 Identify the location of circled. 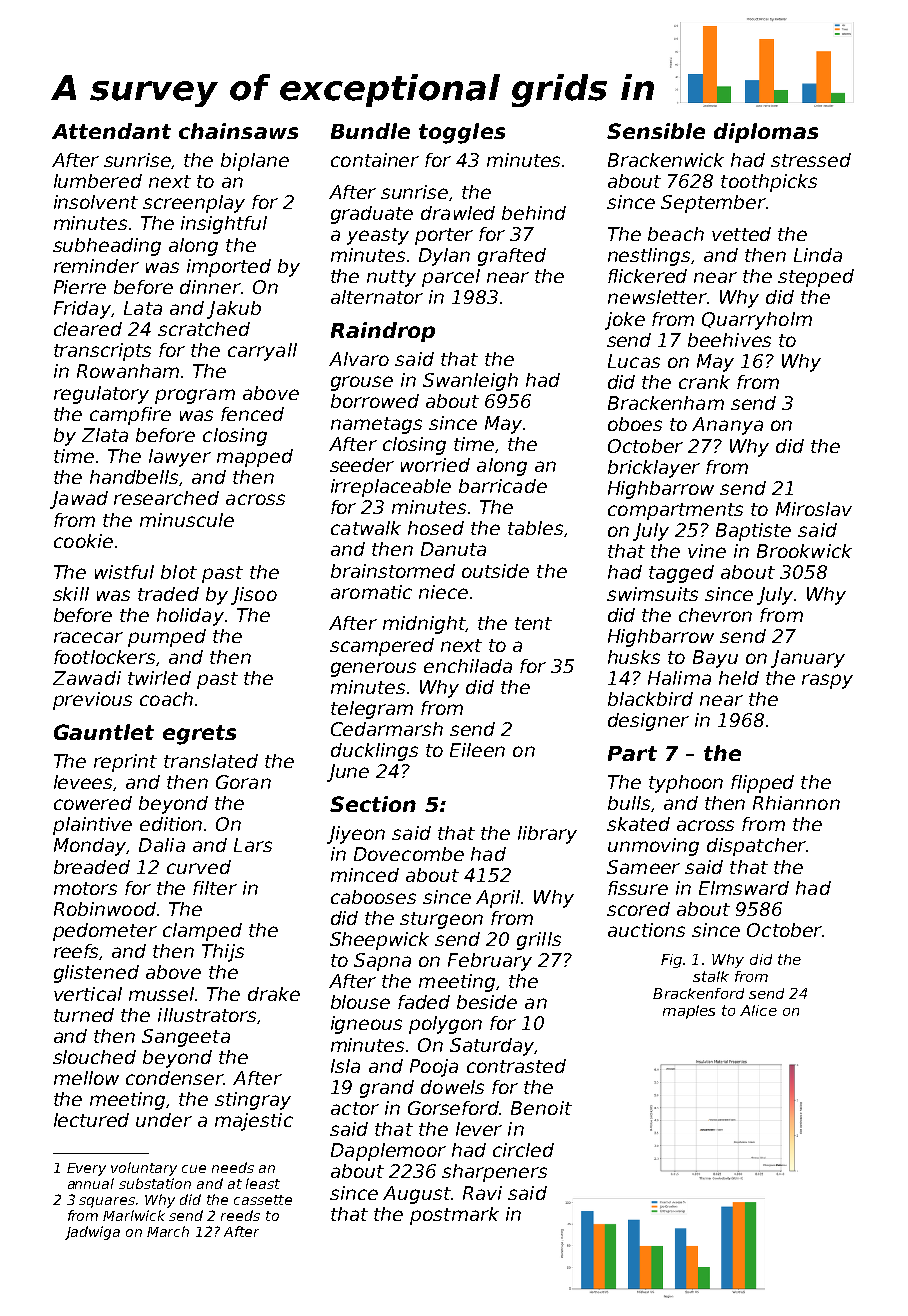
(523, 1150).
